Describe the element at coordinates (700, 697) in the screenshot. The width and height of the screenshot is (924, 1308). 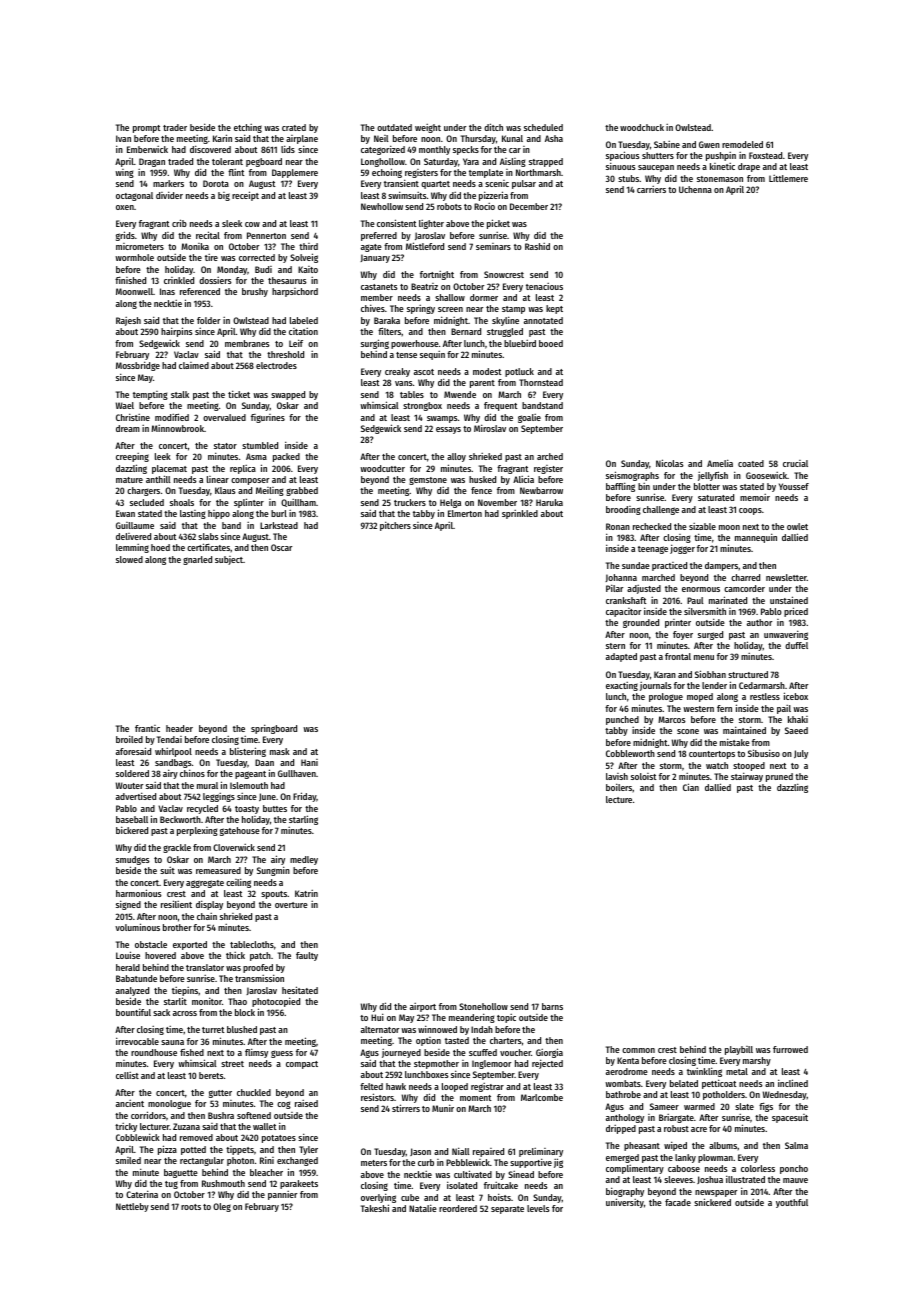
I see `moped` at that location.
